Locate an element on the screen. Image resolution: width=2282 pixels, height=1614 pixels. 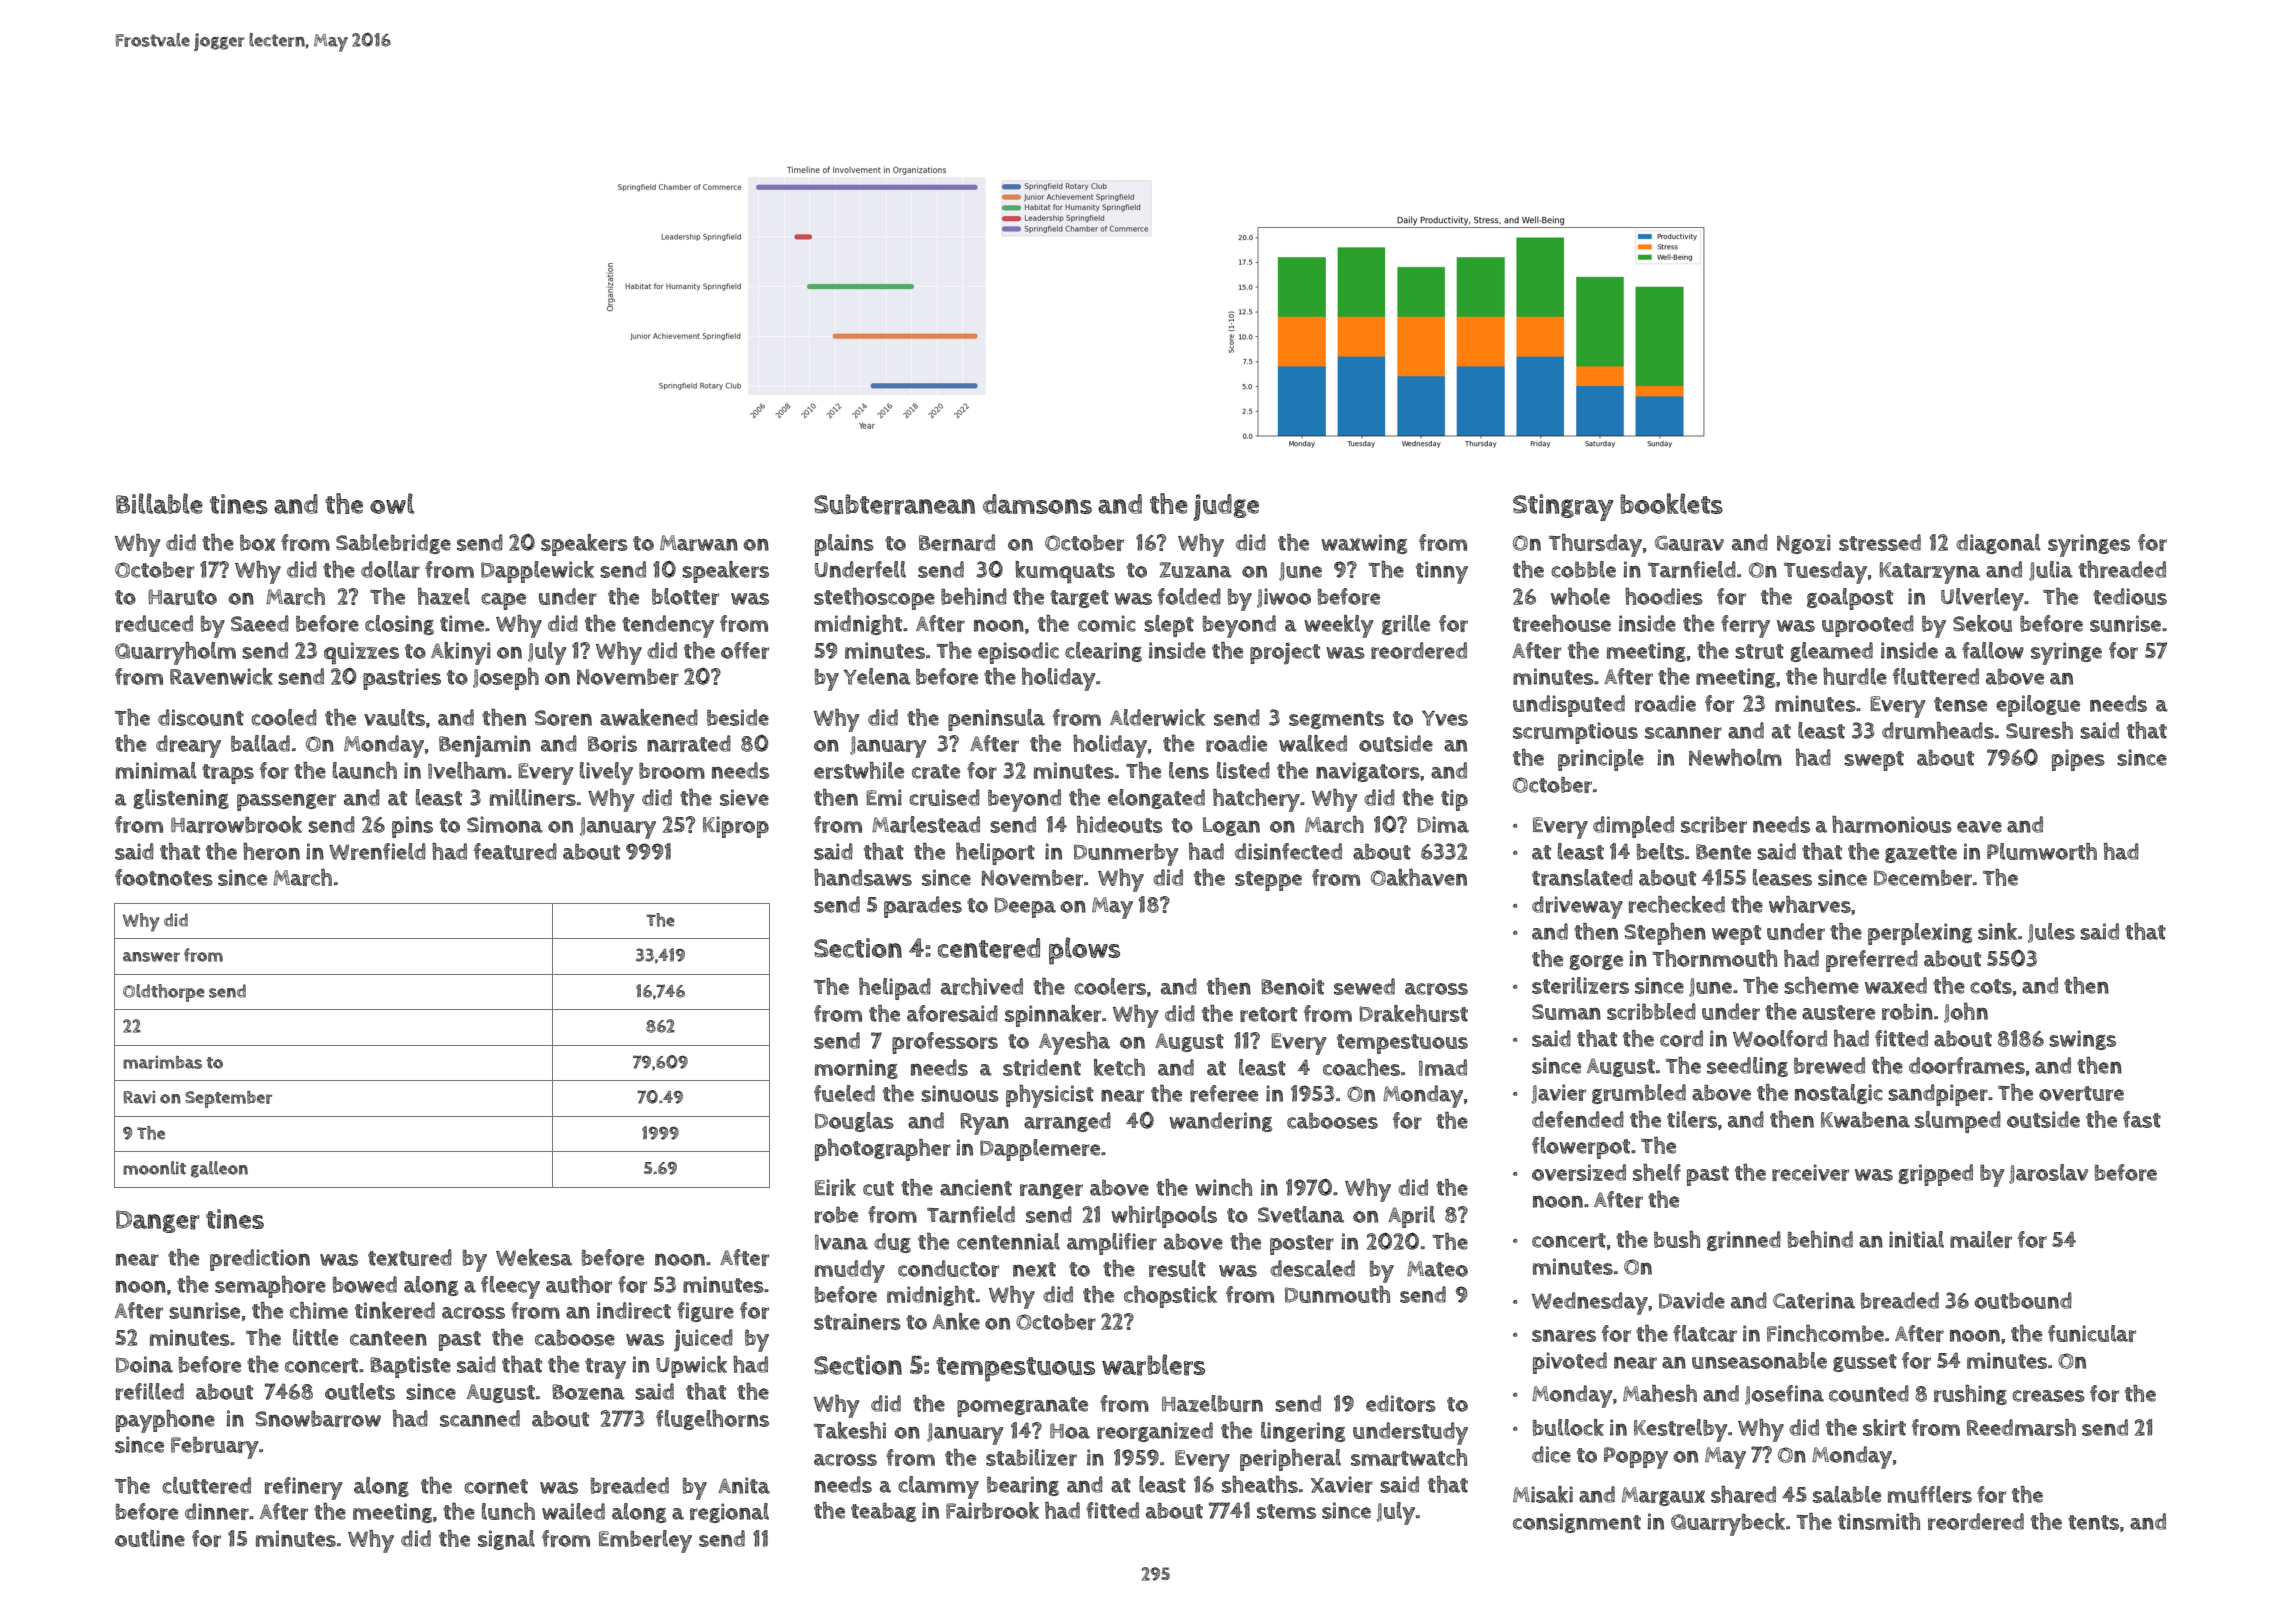
archived is located at coordinates (982, 986).
